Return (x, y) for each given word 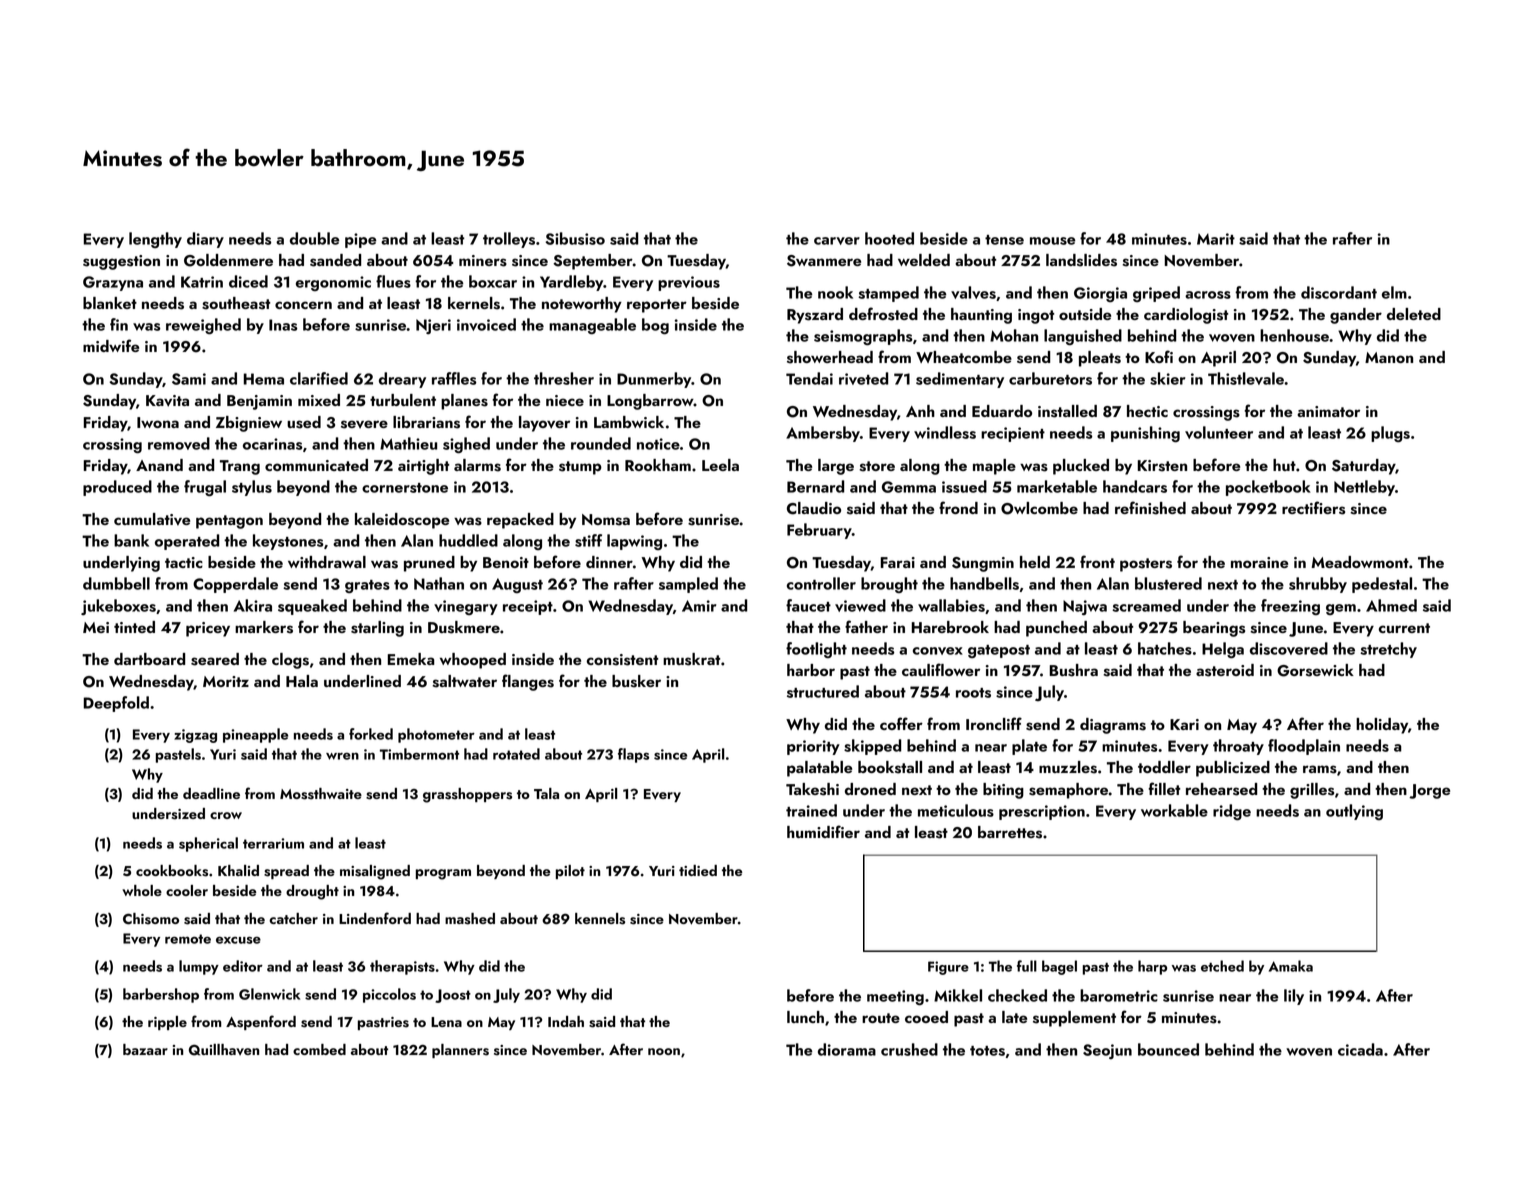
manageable (592, 326)
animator (1328, 411)
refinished (1150, 508)
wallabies (951, 605)
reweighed (203, 326)
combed (319, 1049)
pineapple (255, 735)
